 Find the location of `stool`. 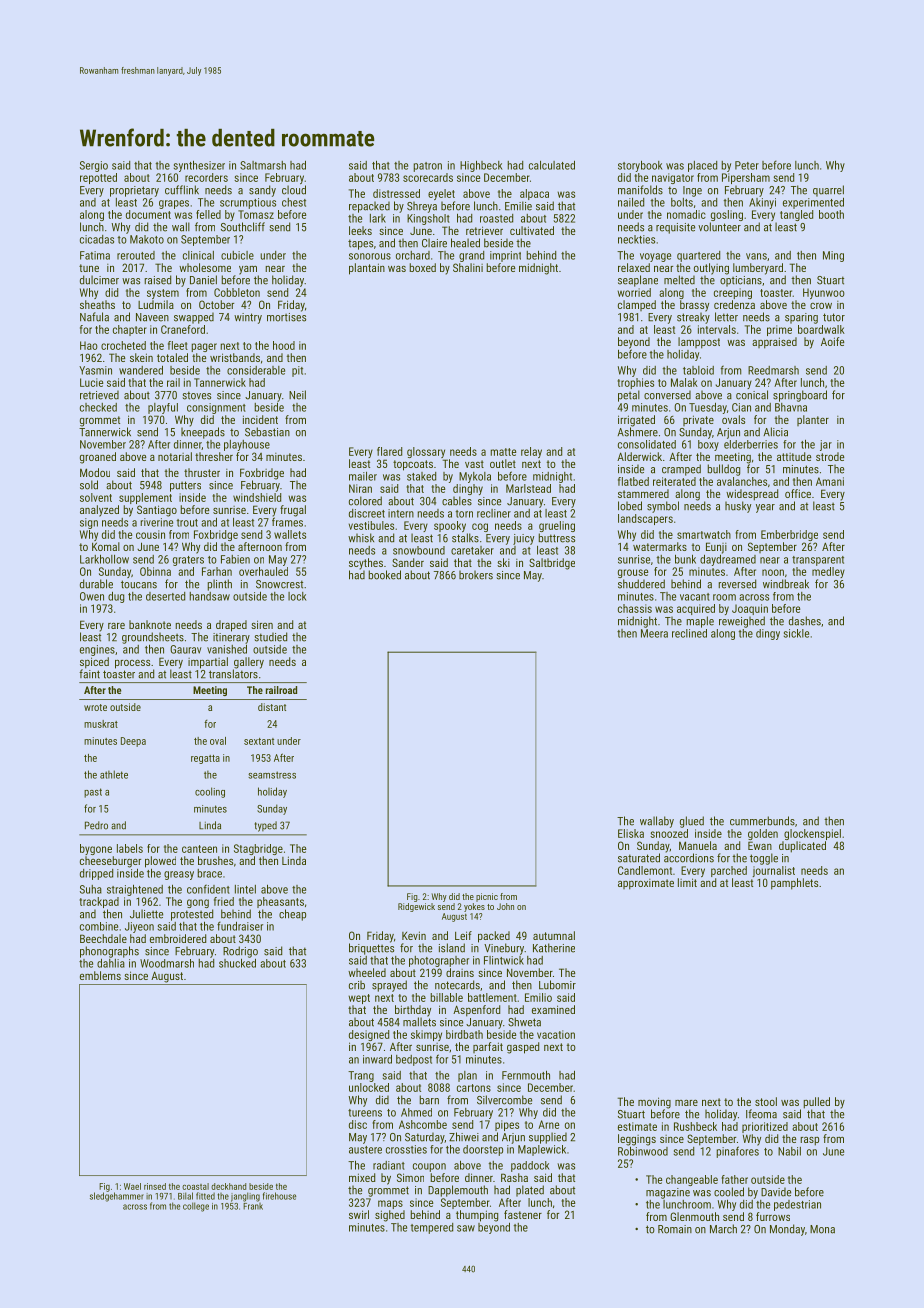

stool is located at coordinates (766, 1101).
